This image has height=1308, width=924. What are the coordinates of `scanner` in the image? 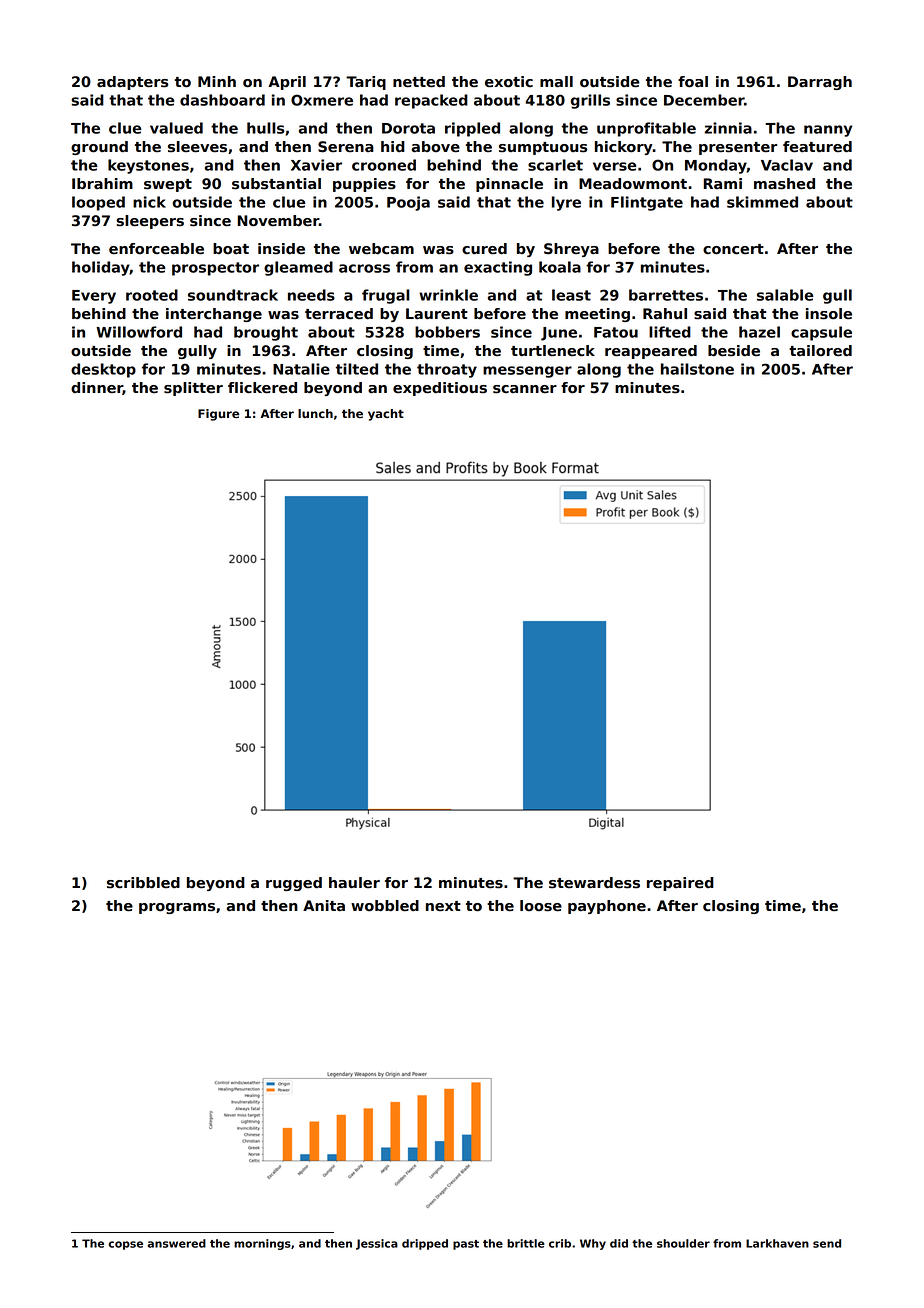 It's located at (525, 389).
